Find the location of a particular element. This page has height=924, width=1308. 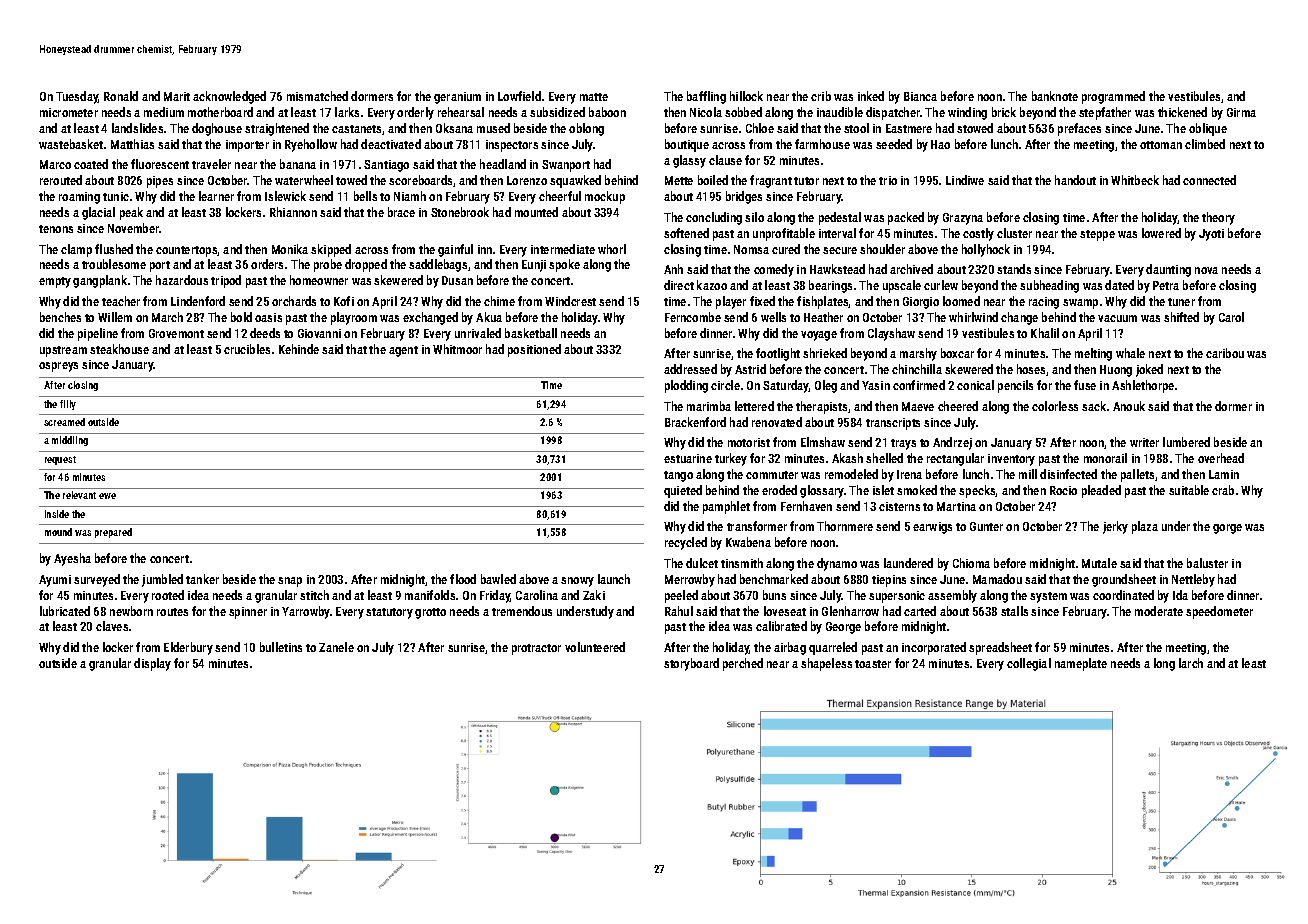

coated is located at coordinates (91, 164).
